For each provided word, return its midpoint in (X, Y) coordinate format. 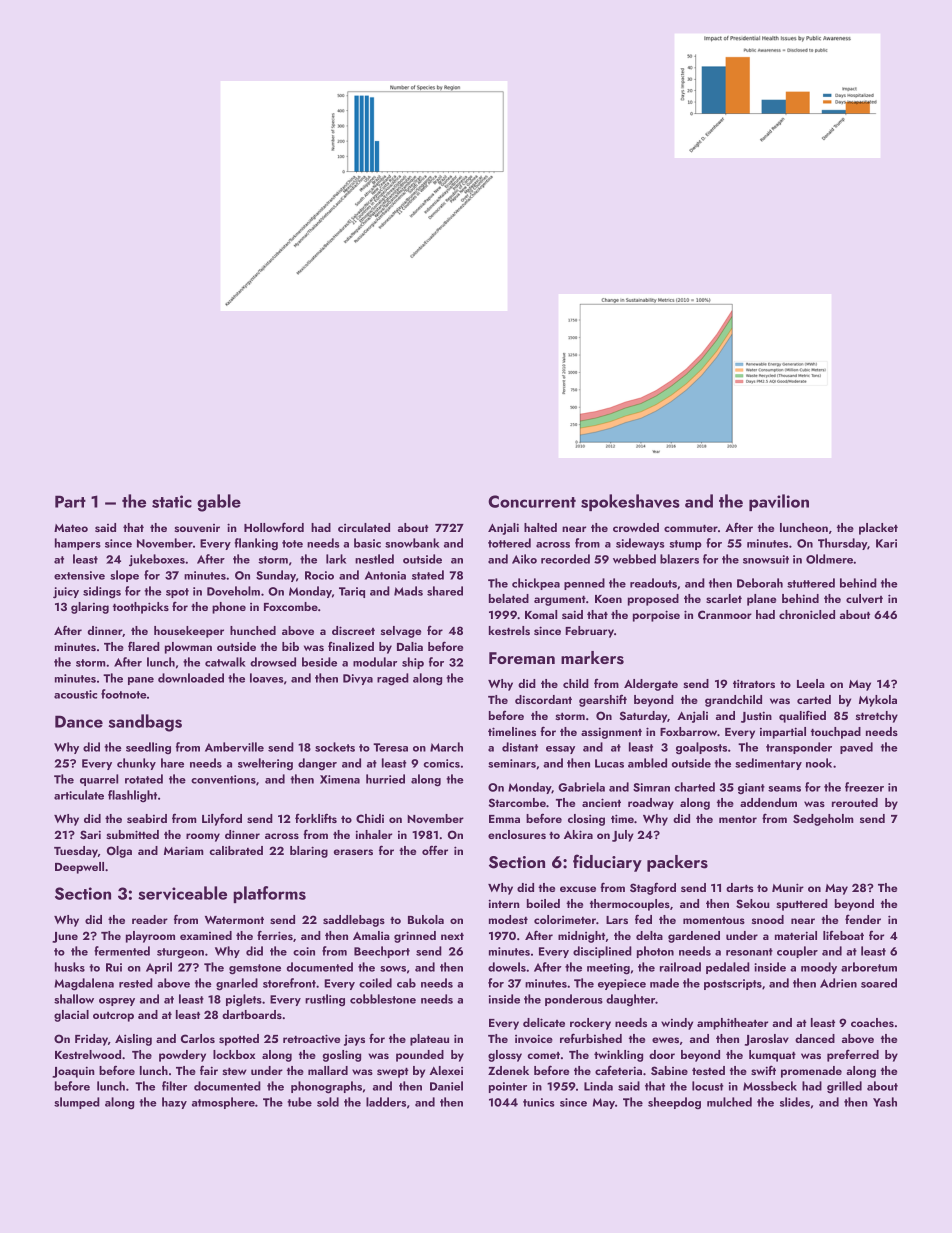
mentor (738, 819)
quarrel (99, 780)
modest (508, 919)
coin (304, 951)
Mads (408, 591)
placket (878, 529)
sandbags (145, 723)
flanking (256, 544)
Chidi (370, 818)
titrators (754, 683)
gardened (694, 937)
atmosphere (223, 1103)
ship (413, 663)
